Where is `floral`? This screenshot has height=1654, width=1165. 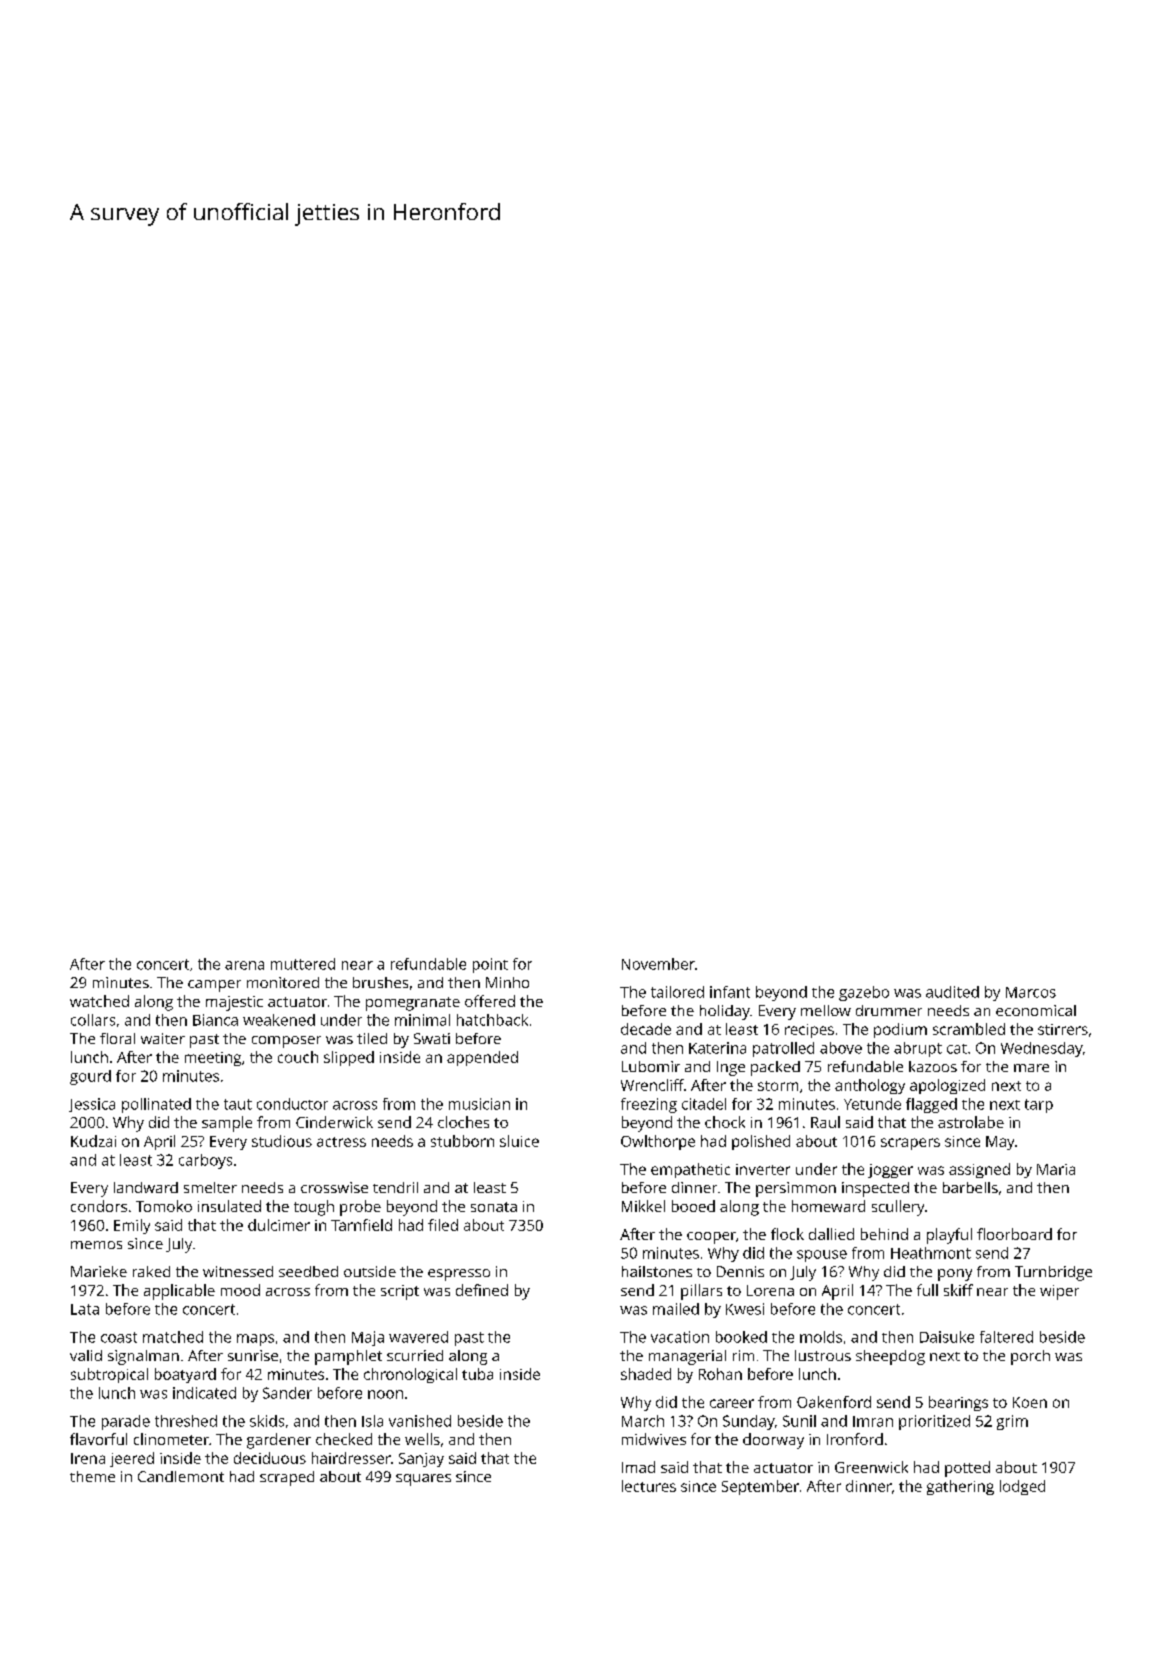 floral is located at coordinates (117, 1038).
